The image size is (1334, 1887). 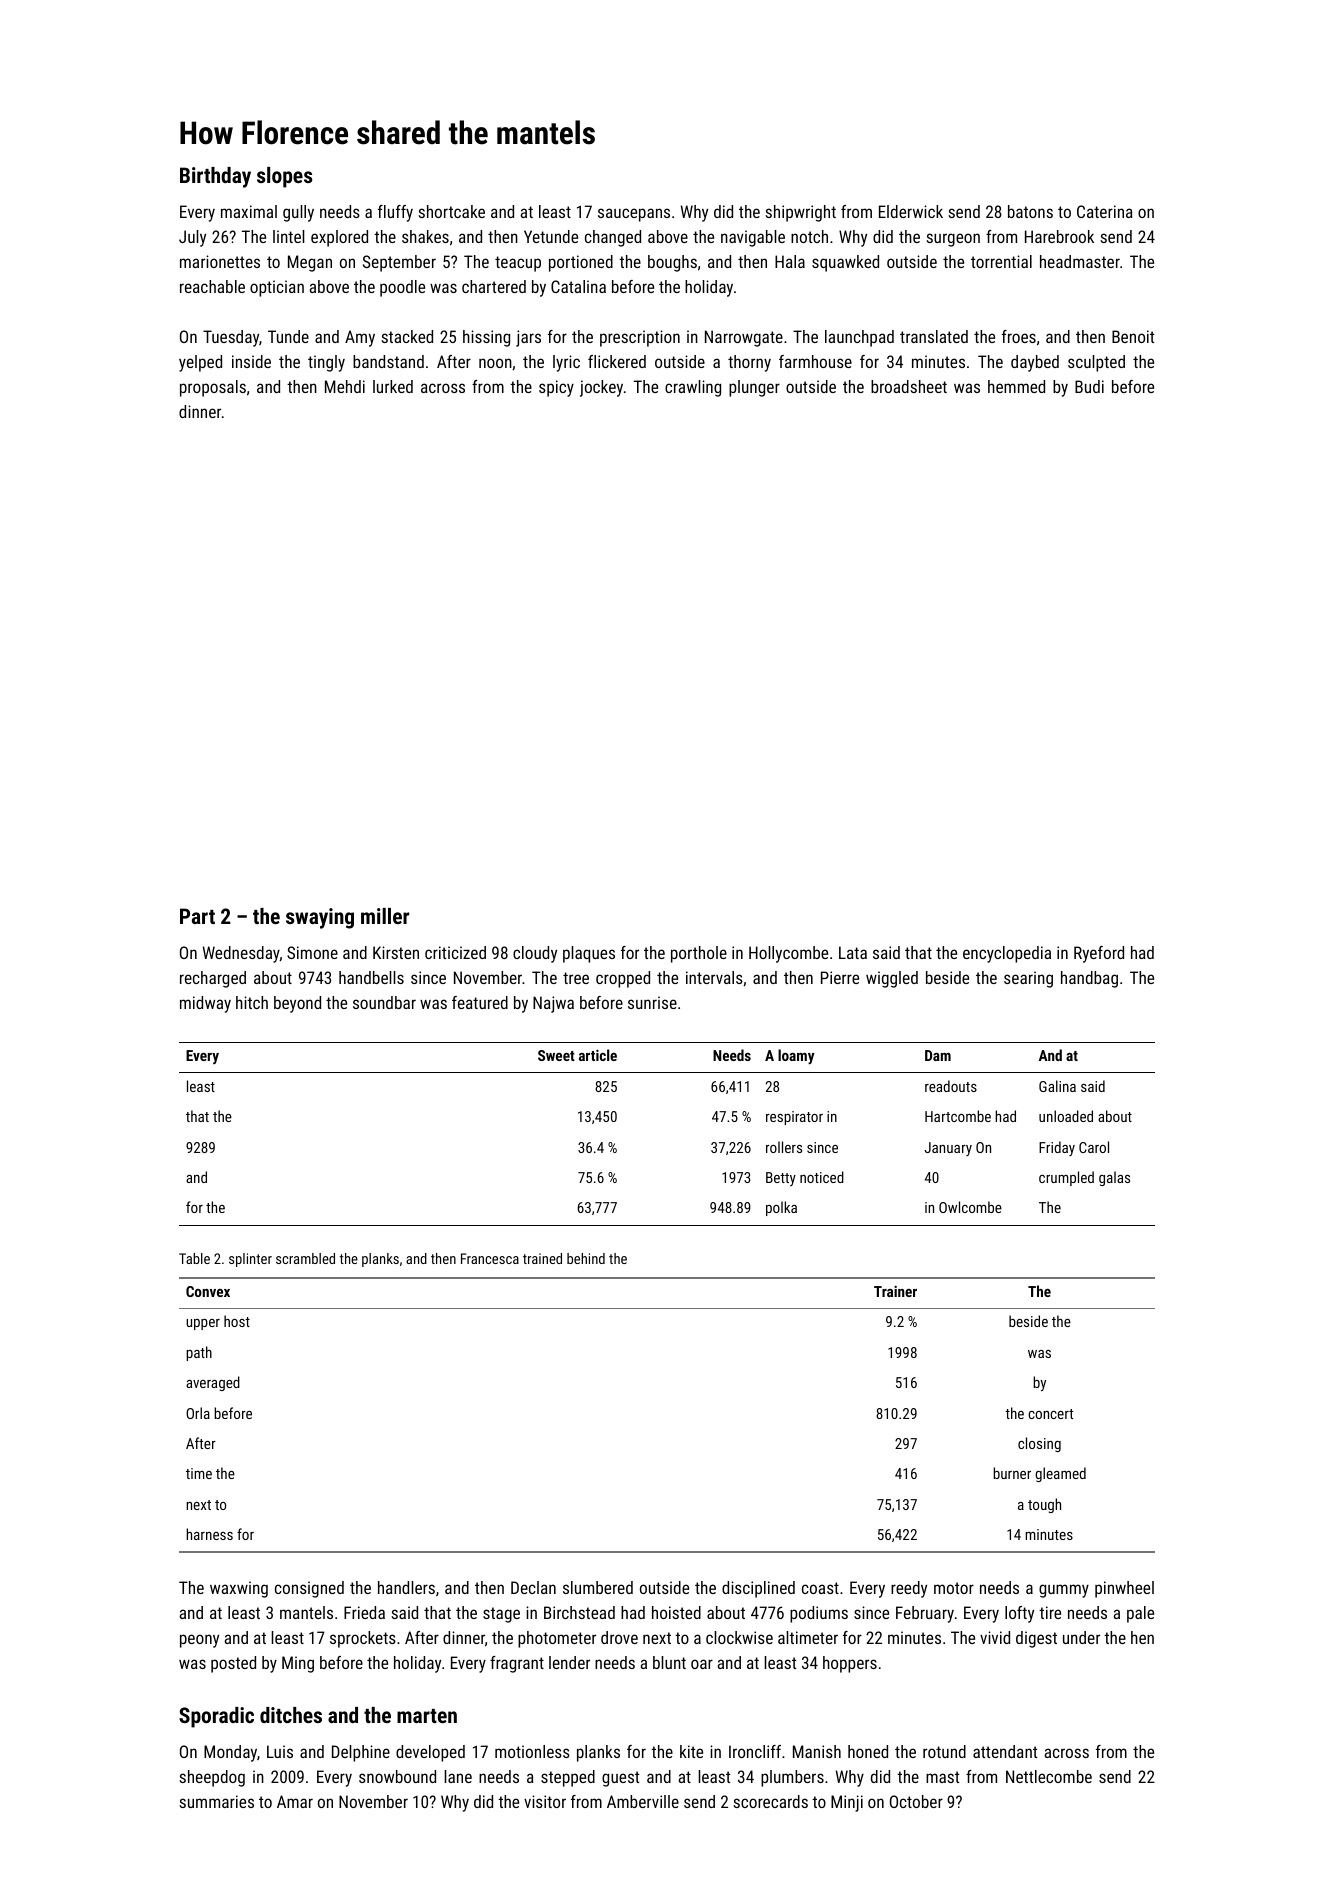 What do you see at coordinates (385, 916) in the screenshot?
I see `miller` at bounding box center [385, 916].
